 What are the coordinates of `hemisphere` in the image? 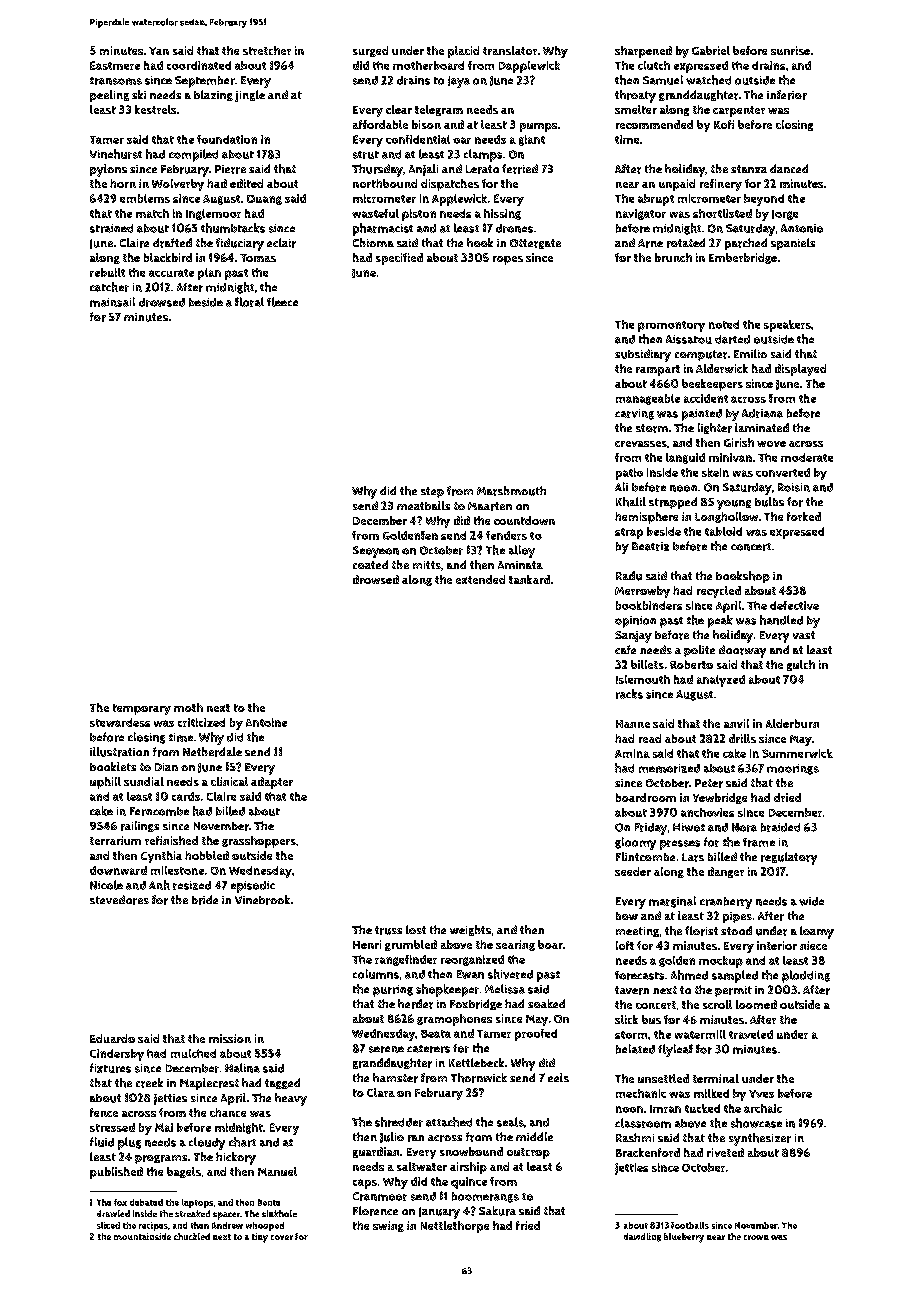 It's located at (646, 518).
